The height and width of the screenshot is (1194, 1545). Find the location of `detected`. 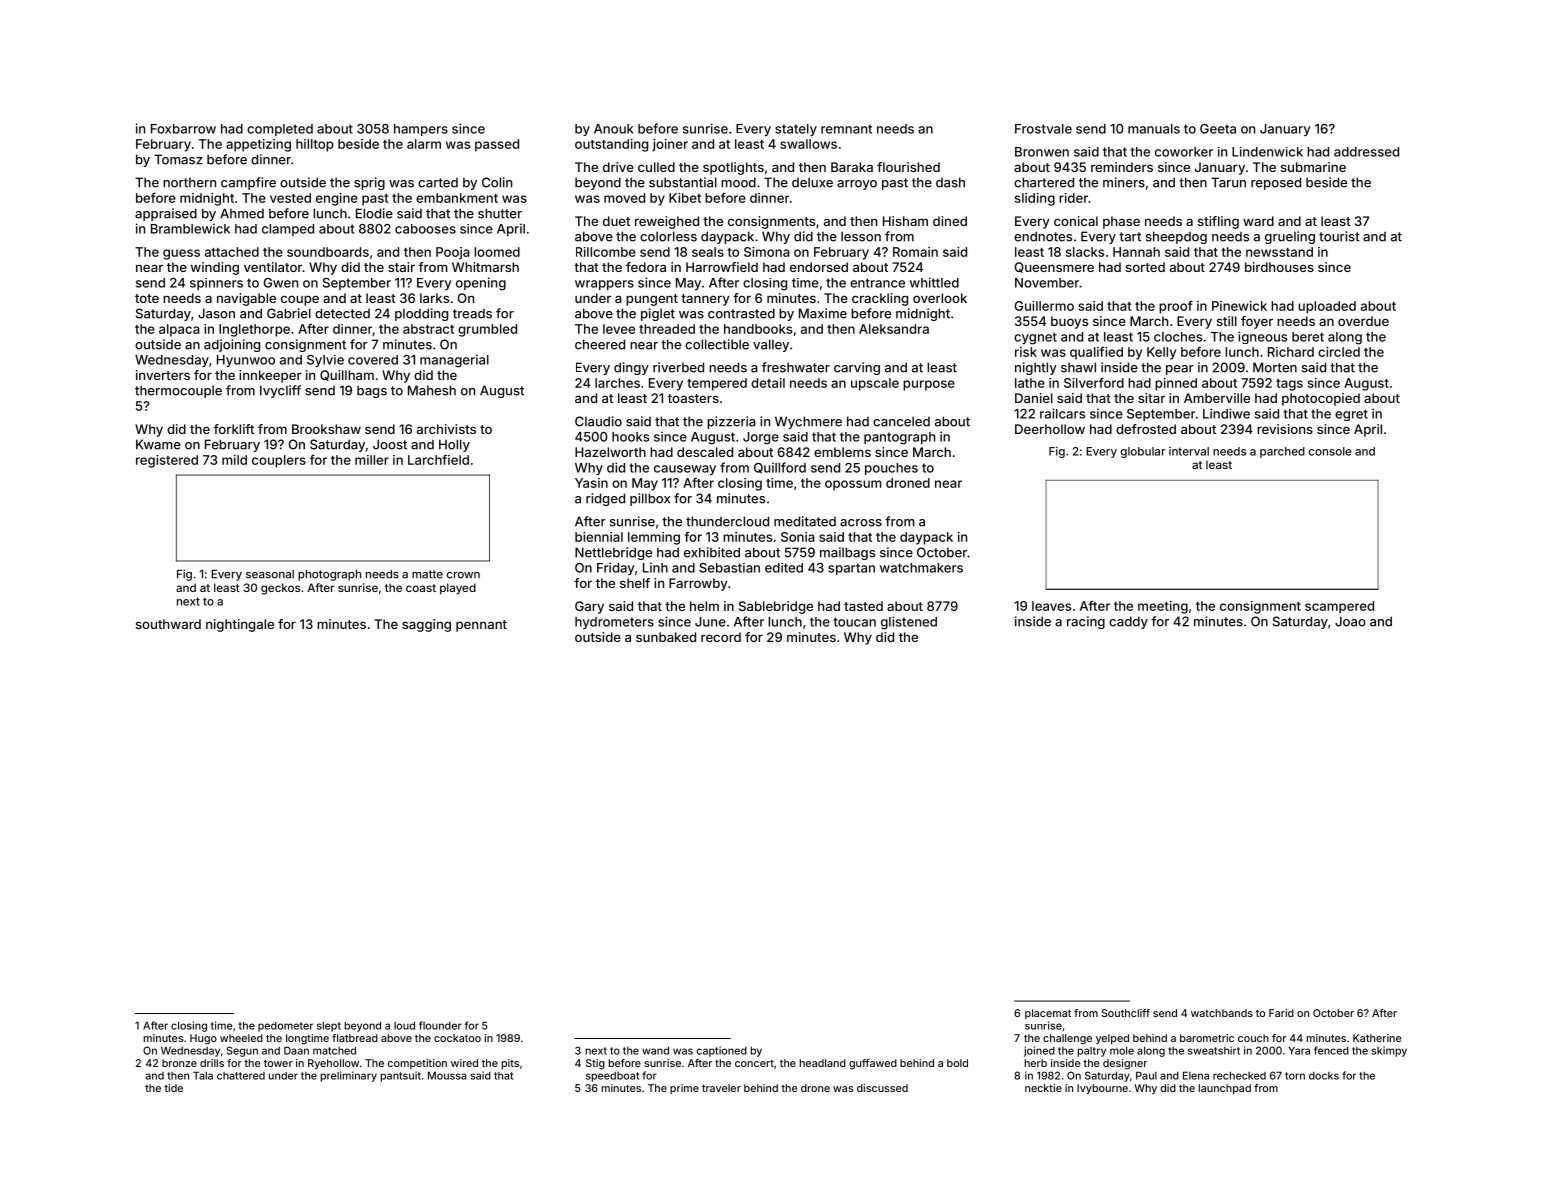

detected is located at coordinates (342, 313).
